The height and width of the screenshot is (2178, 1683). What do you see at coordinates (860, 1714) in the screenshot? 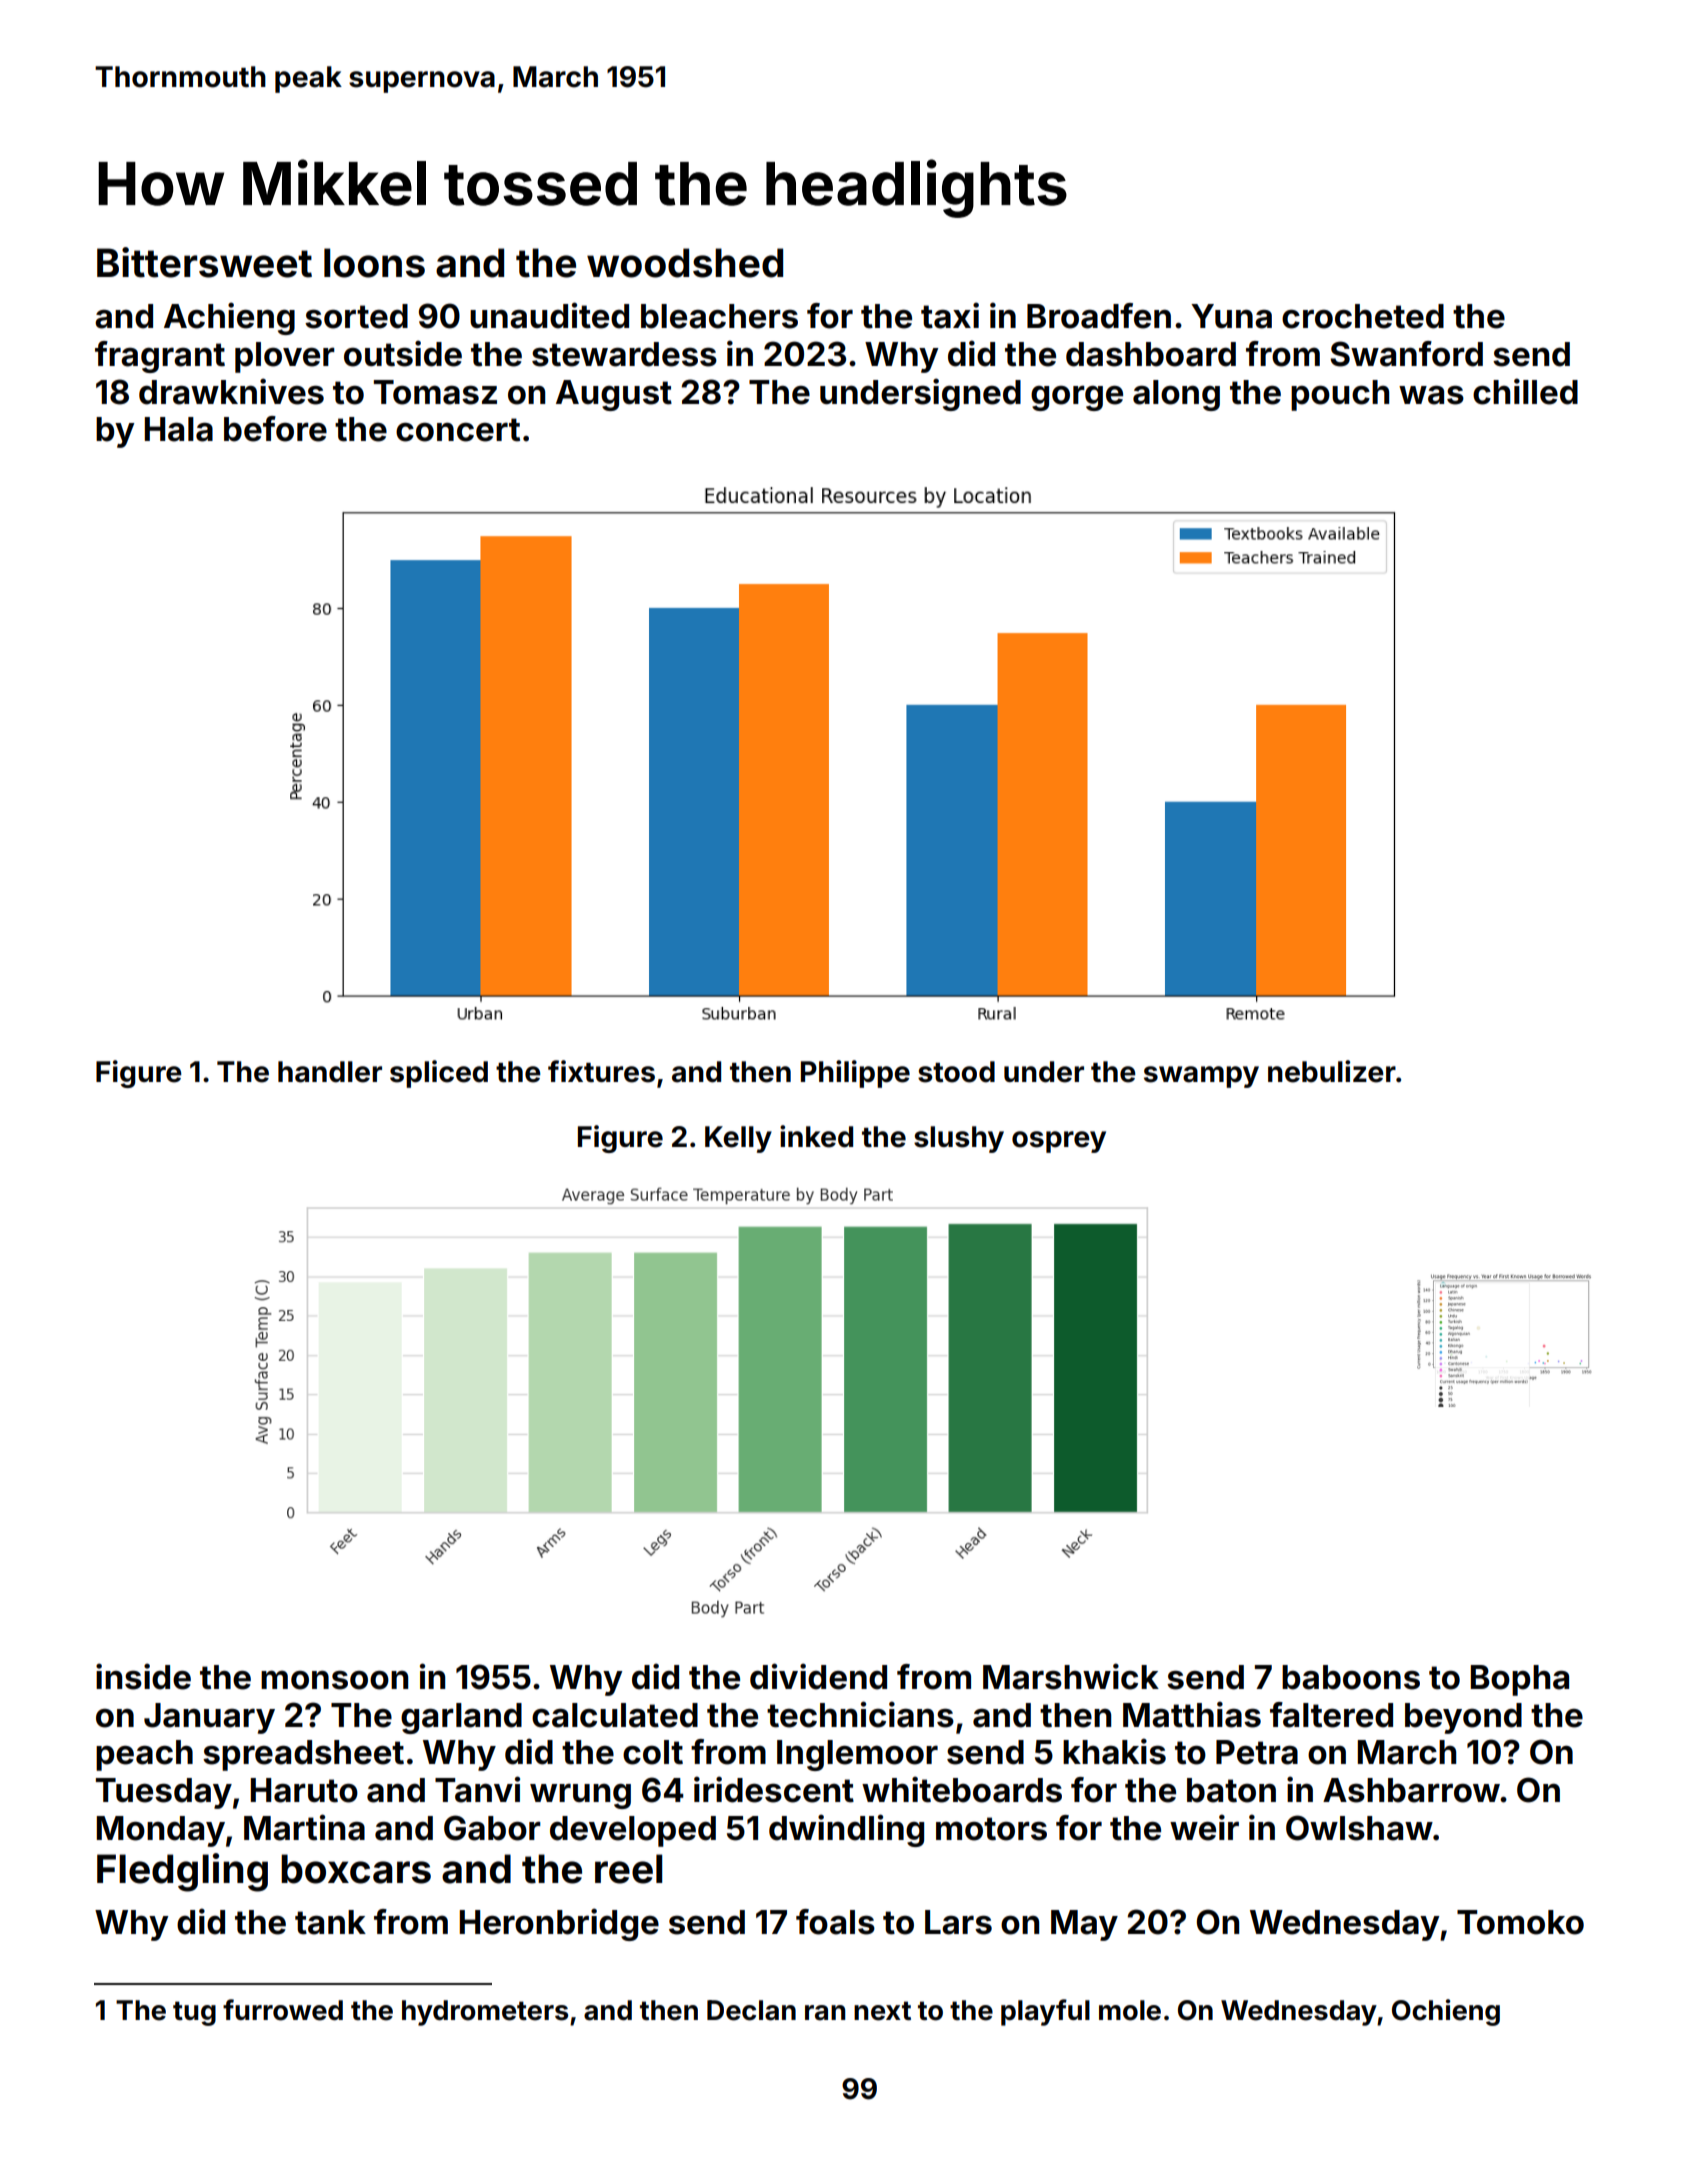
I see `technicians` at bounding box center [860, 1714].
